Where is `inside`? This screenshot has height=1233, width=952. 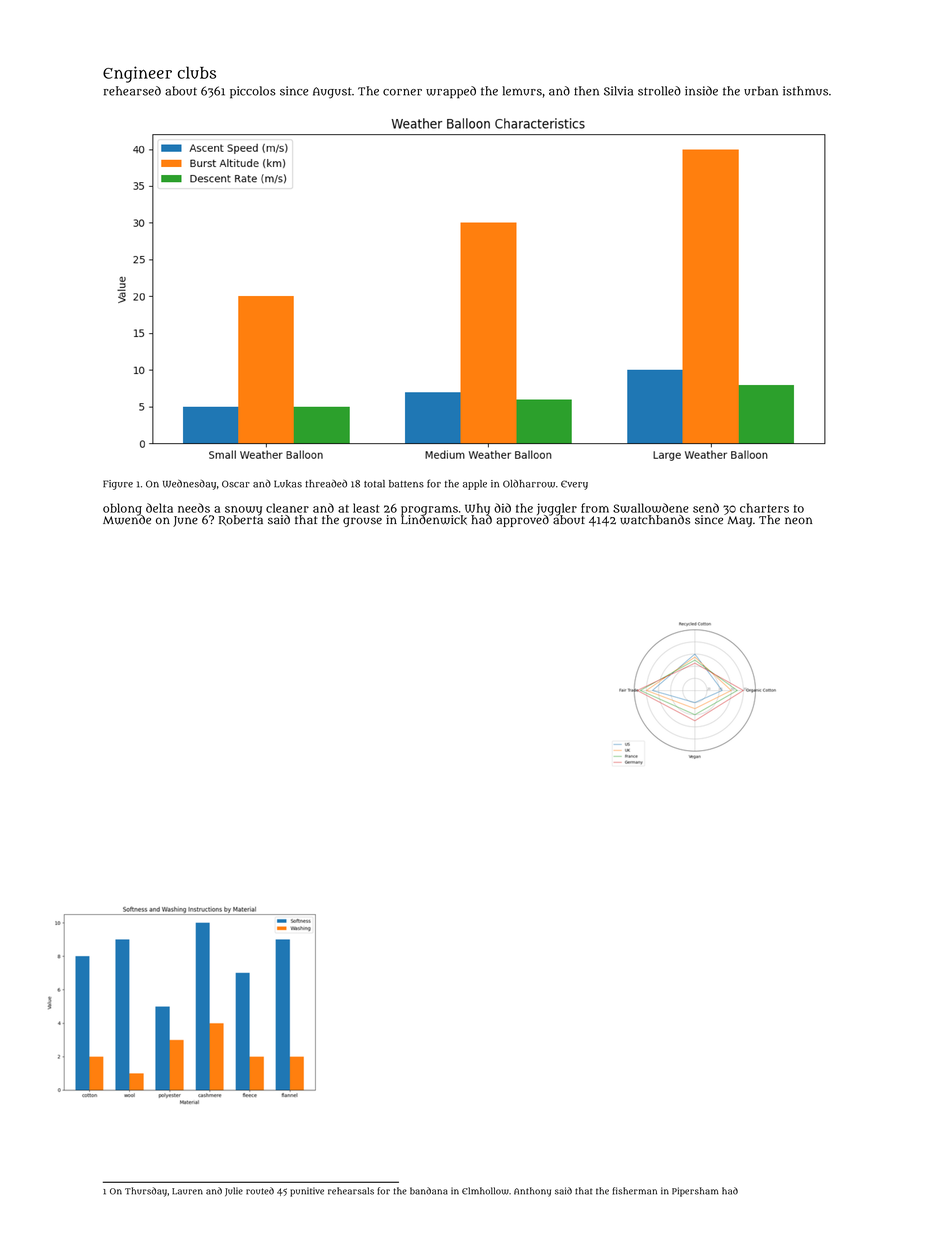
inside is located at coordinates (701, 91).
